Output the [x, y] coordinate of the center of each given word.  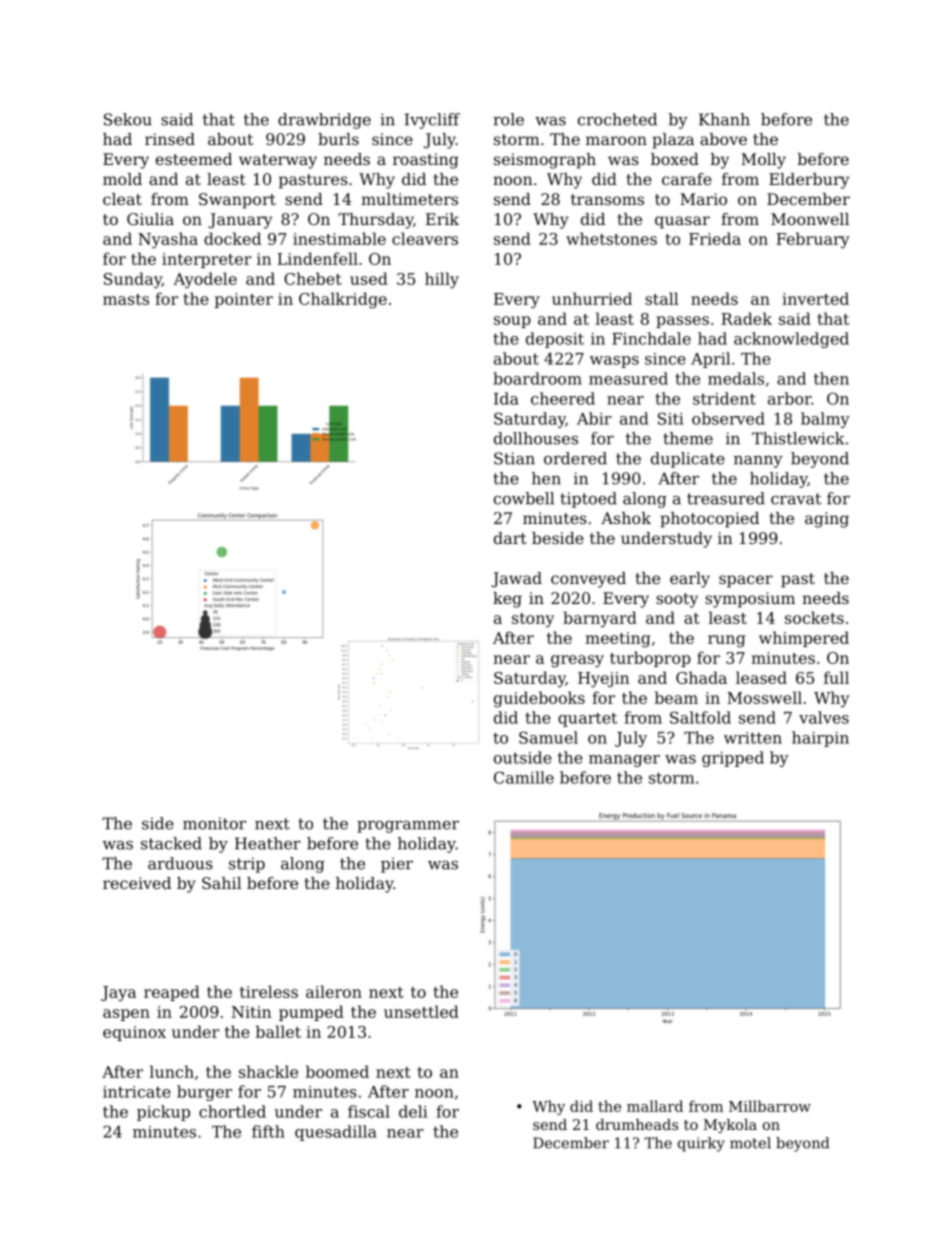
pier [397, 865]
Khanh [724, 119]
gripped [733, 759]
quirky [701, 1144]
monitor [214, 823]
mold [122, 179]
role [508, 119]
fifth [268, 1131]
